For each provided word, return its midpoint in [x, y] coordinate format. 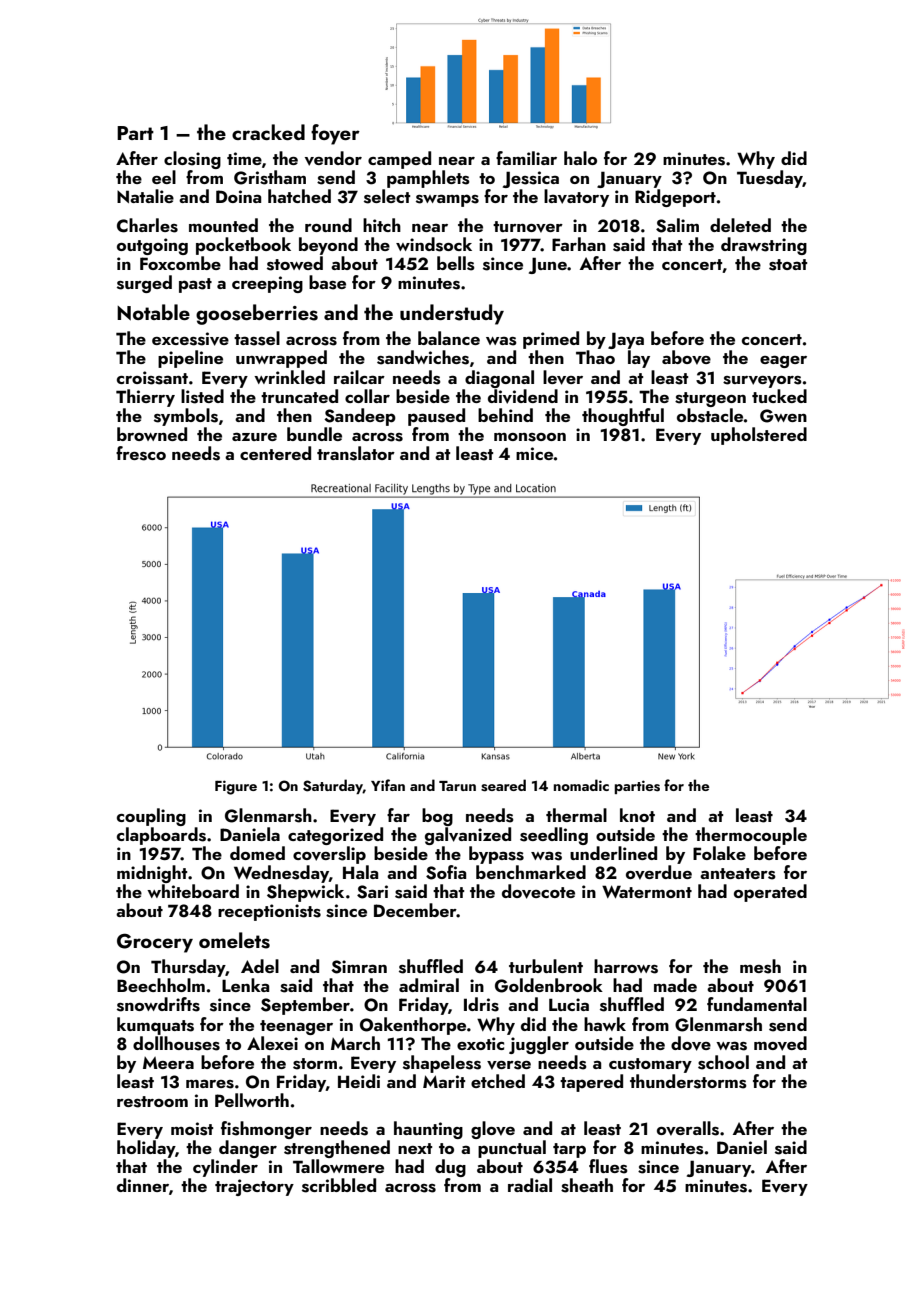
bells [456, 263]
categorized [335, 836]
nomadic [581, 785]
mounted [223, 225]
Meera [168, 1063]
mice [534, 453]
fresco [141, 453]
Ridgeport [675, 198]
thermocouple [751, 836]
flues [608, 1166]
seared [503, 785]
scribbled [339, 1185]
